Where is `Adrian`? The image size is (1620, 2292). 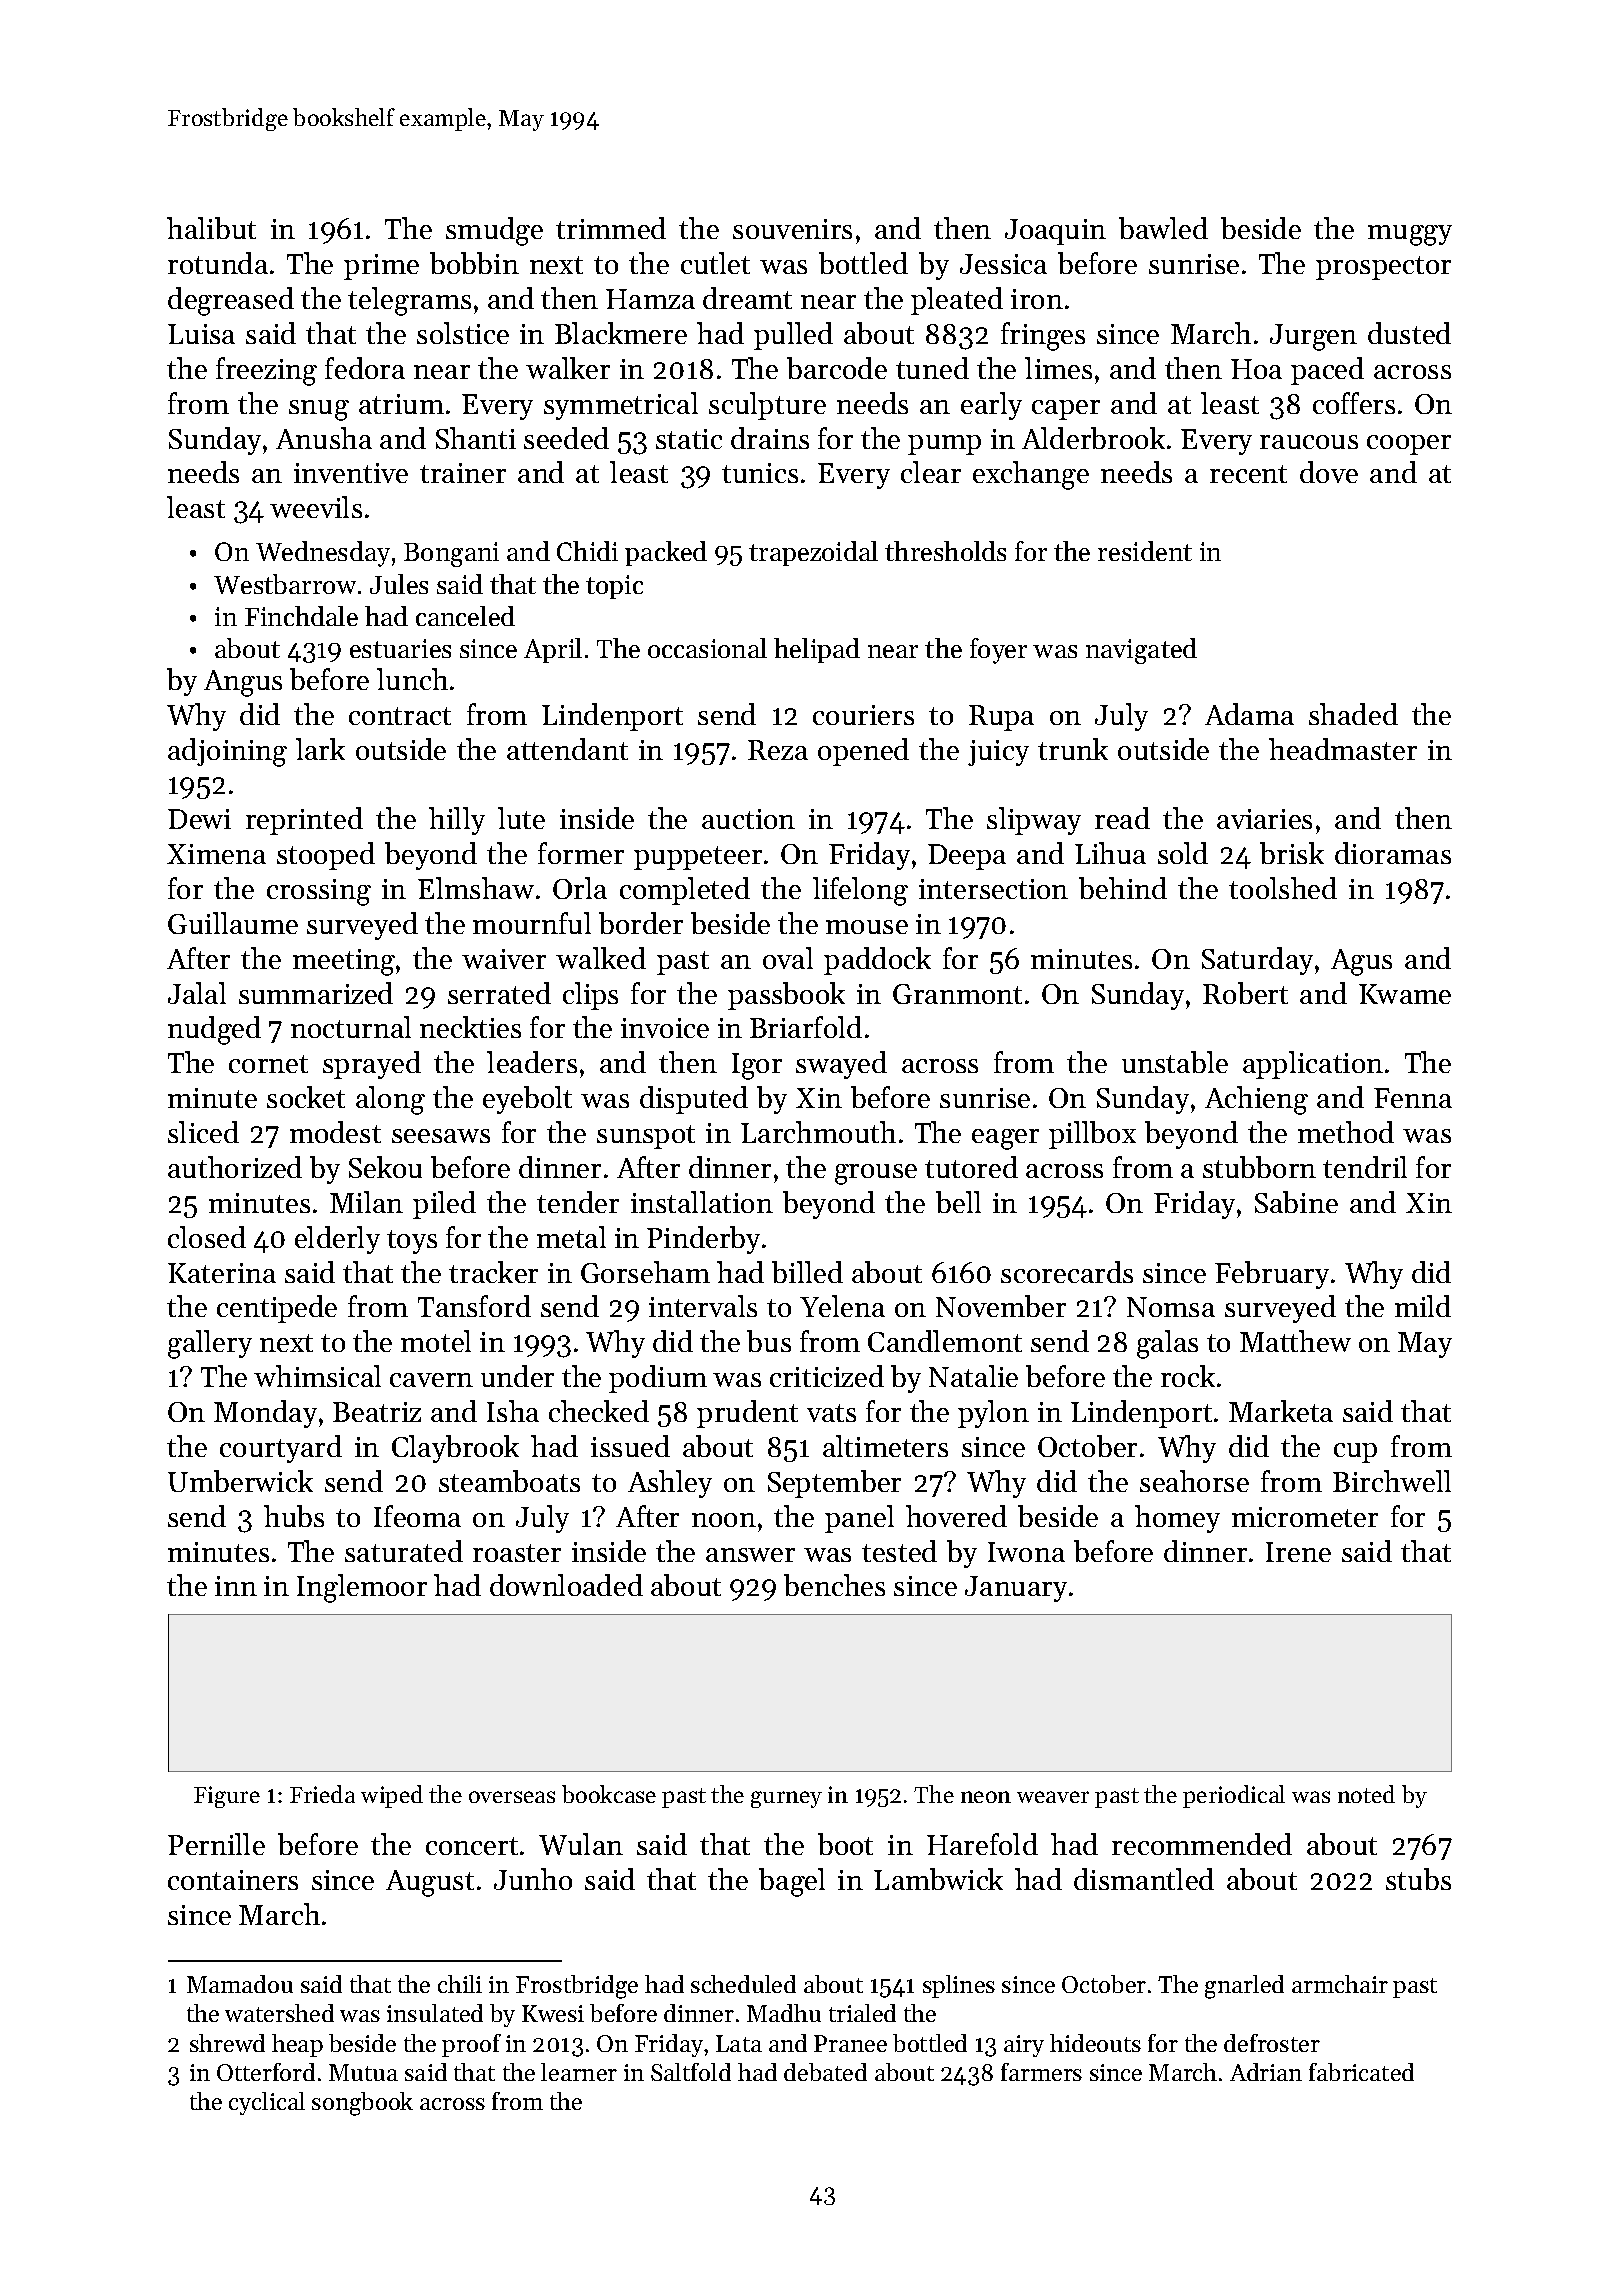
Adrian is located at coordinates (1266, 2072).
